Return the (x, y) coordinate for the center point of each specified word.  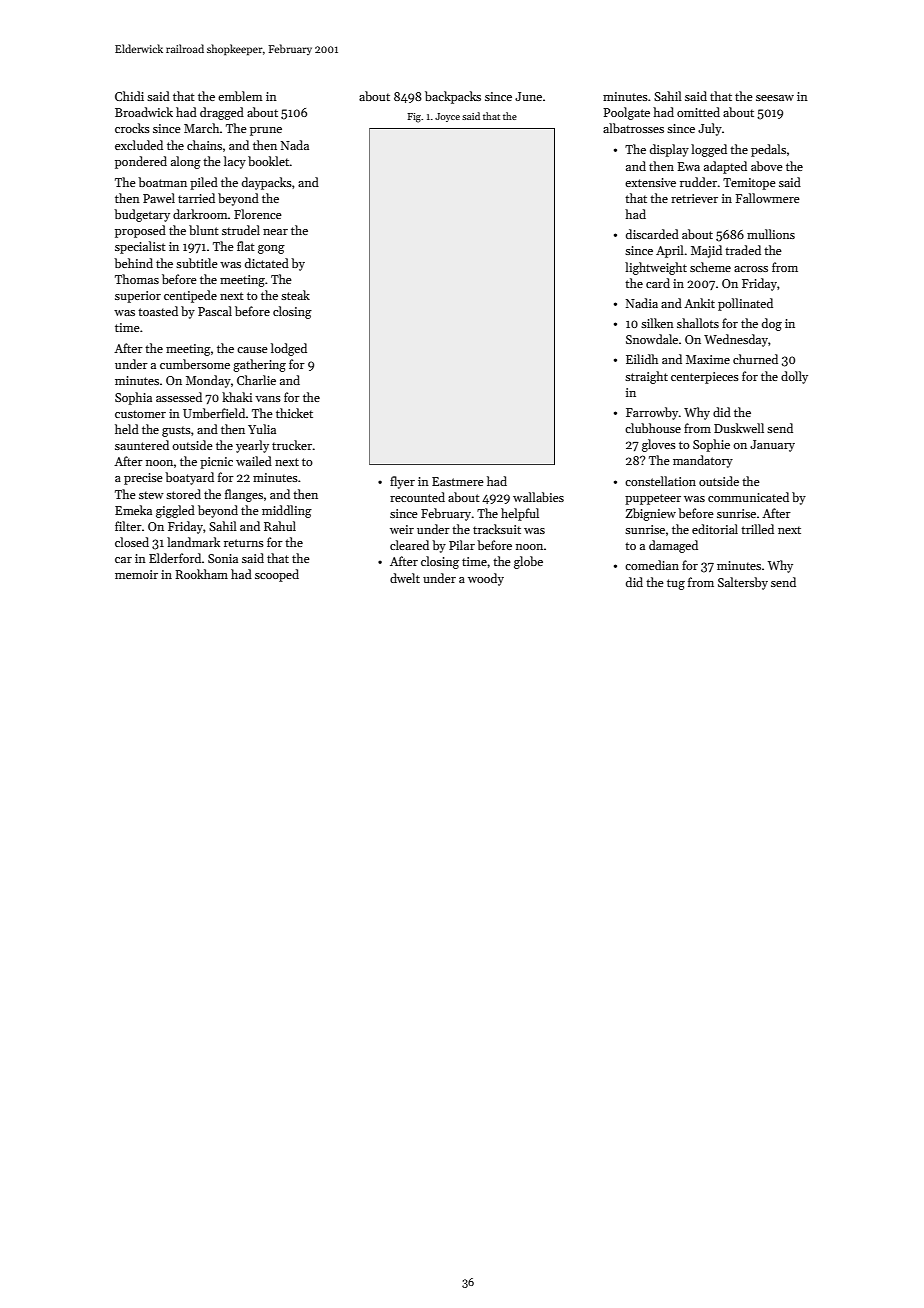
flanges (244, 495)
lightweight (656, 268)
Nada (295, 145)
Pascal (215, 311)
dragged (222, 113)
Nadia (642, 303)
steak (295, 295)
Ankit (699, 303)
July (710, 129)
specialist (140, 247)
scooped (277, 575)
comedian (652, 565)
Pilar (462, 545)
